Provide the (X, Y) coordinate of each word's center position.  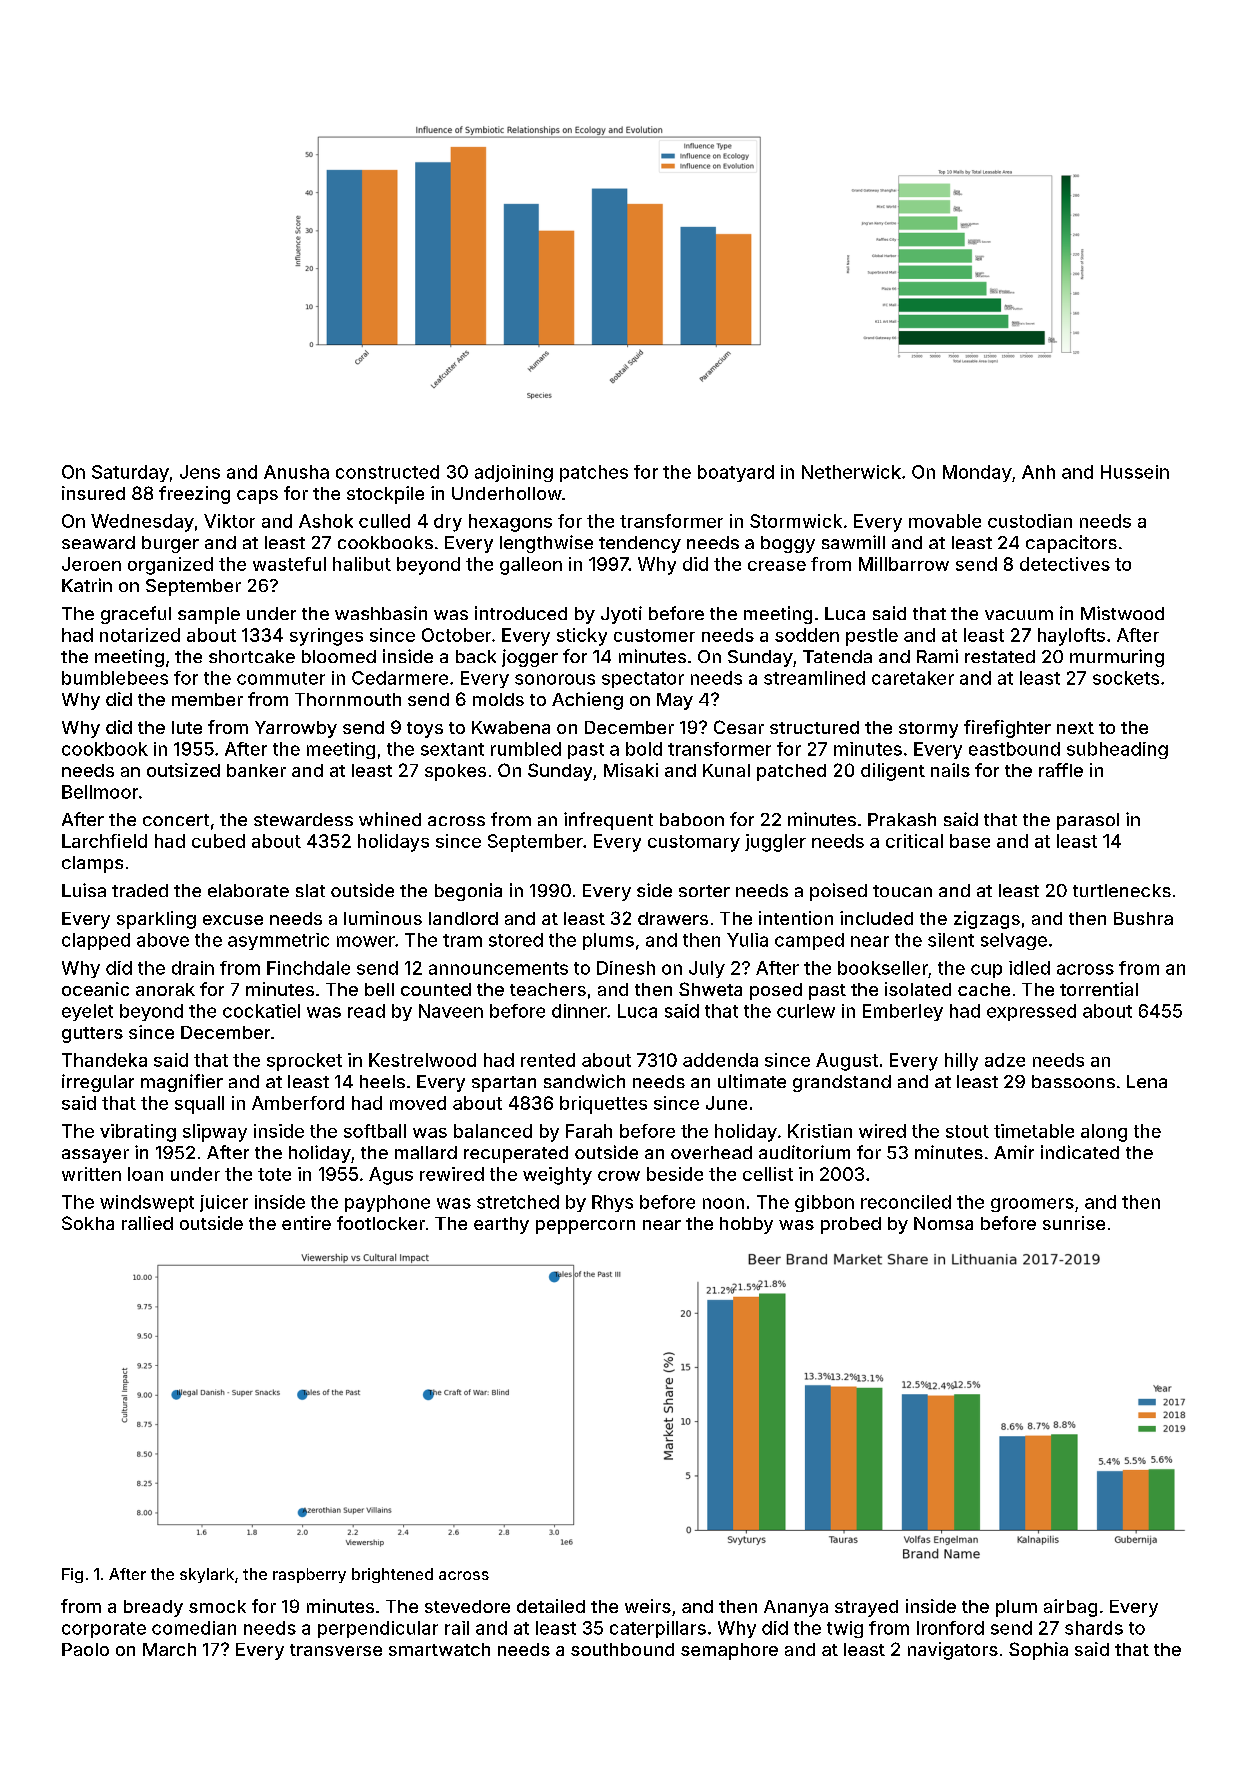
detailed (551, 1606)
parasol (1088, 821)
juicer (224, 1203)
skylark (207, 1575)
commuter (281, 678)
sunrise (1074, 1223)
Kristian (820, 1131)
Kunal (726, 770)
